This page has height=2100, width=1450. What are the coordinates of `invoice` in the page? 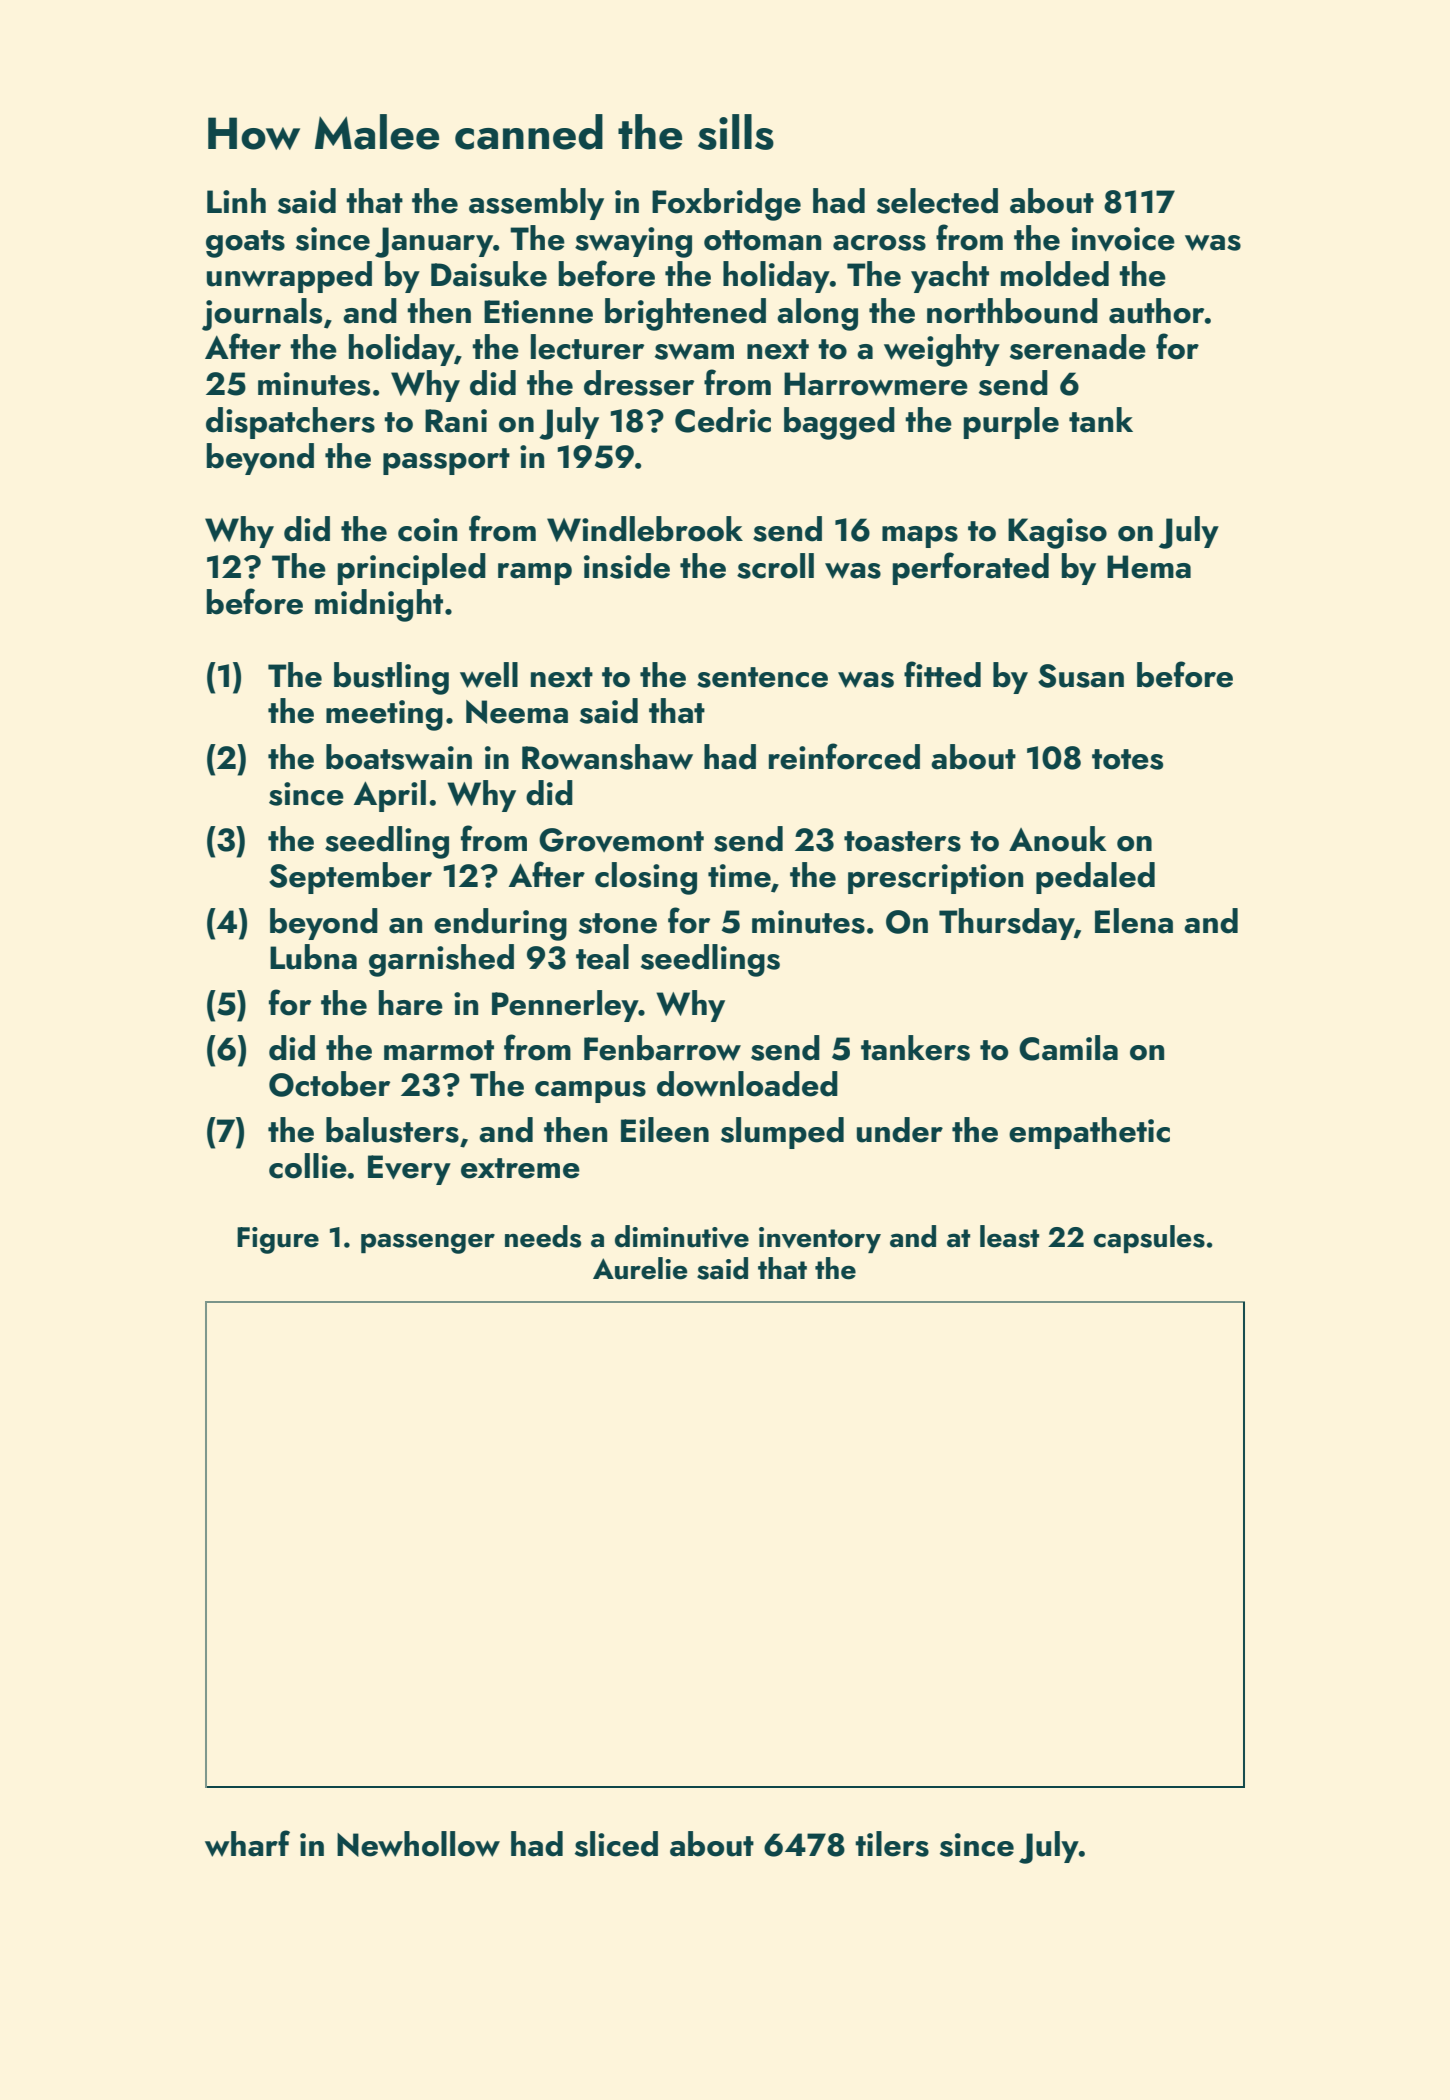 It's located at (1123, 239).
